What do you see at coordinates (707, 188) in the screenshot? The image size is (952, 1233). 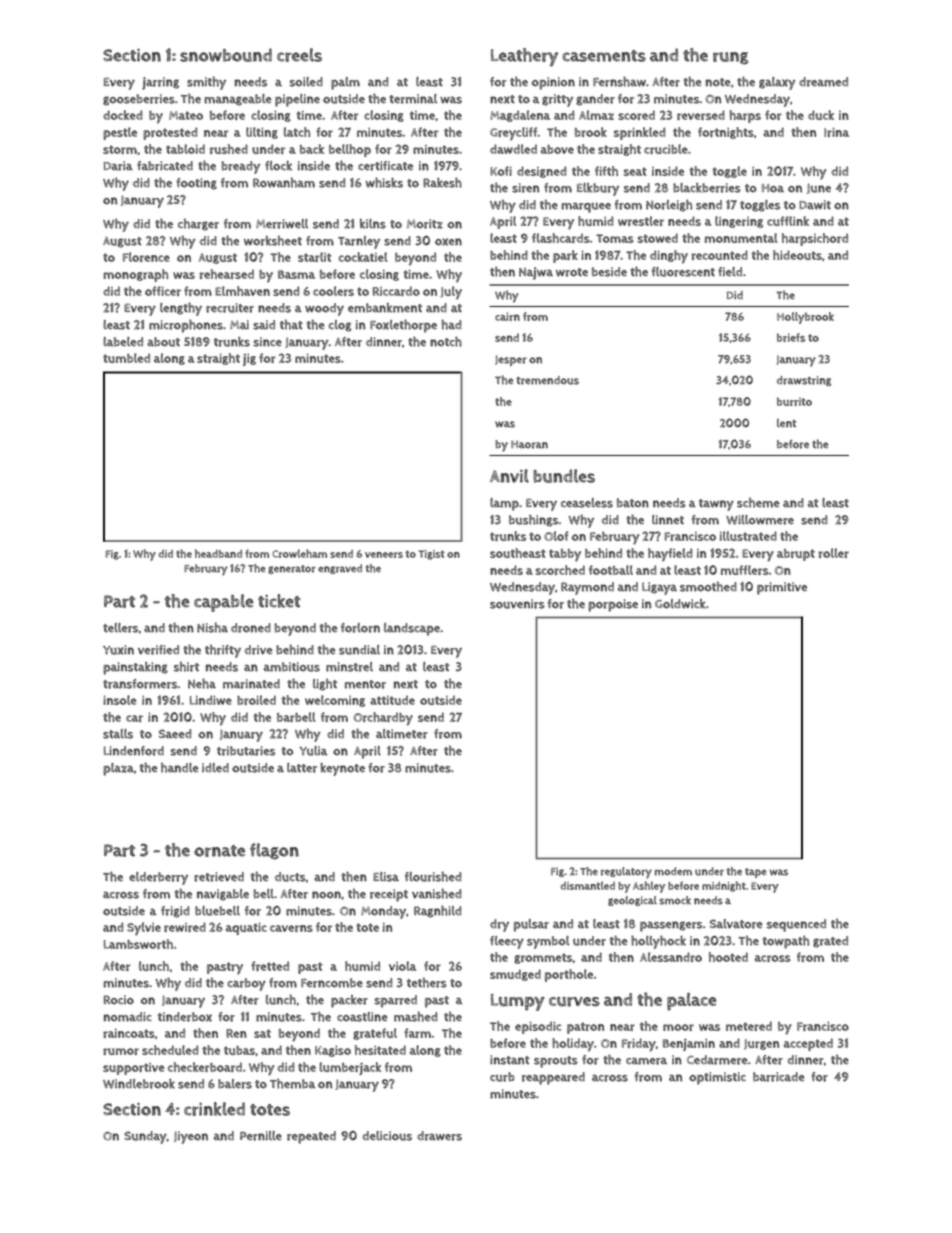 I see `blackberries` at bounding box center [707, 188].
